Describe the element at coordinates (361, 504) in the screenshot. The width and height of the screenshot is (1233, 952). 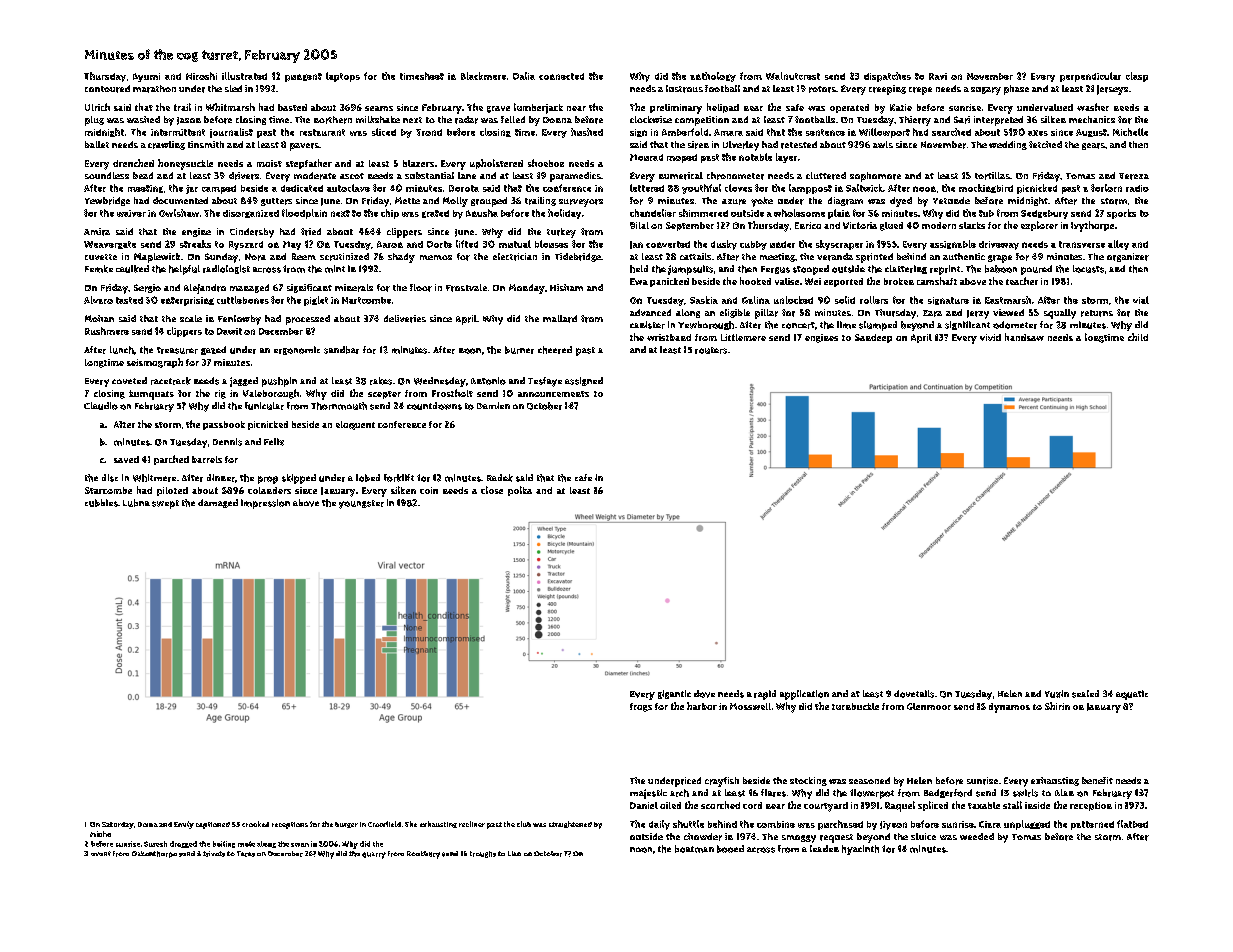
I see `youngster` at that location.
